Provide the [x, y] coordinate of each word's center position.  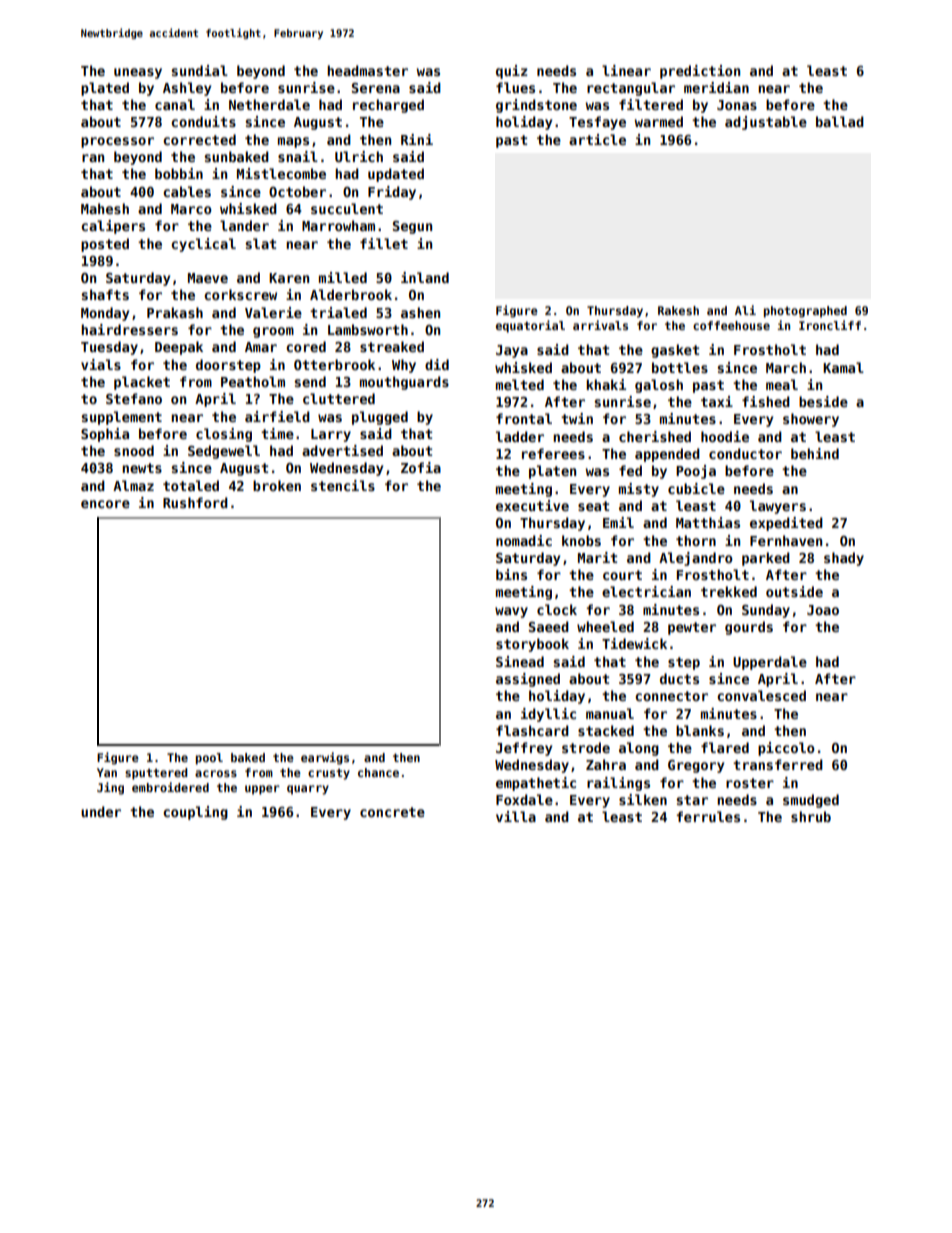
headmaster [367, 70]
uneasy [138, 73]
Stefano [134, 398]
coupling [195, 813]
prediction [700, 72]
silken [643, 799]
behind [815, 453]
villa [516, 816]
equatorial [530, 326]
